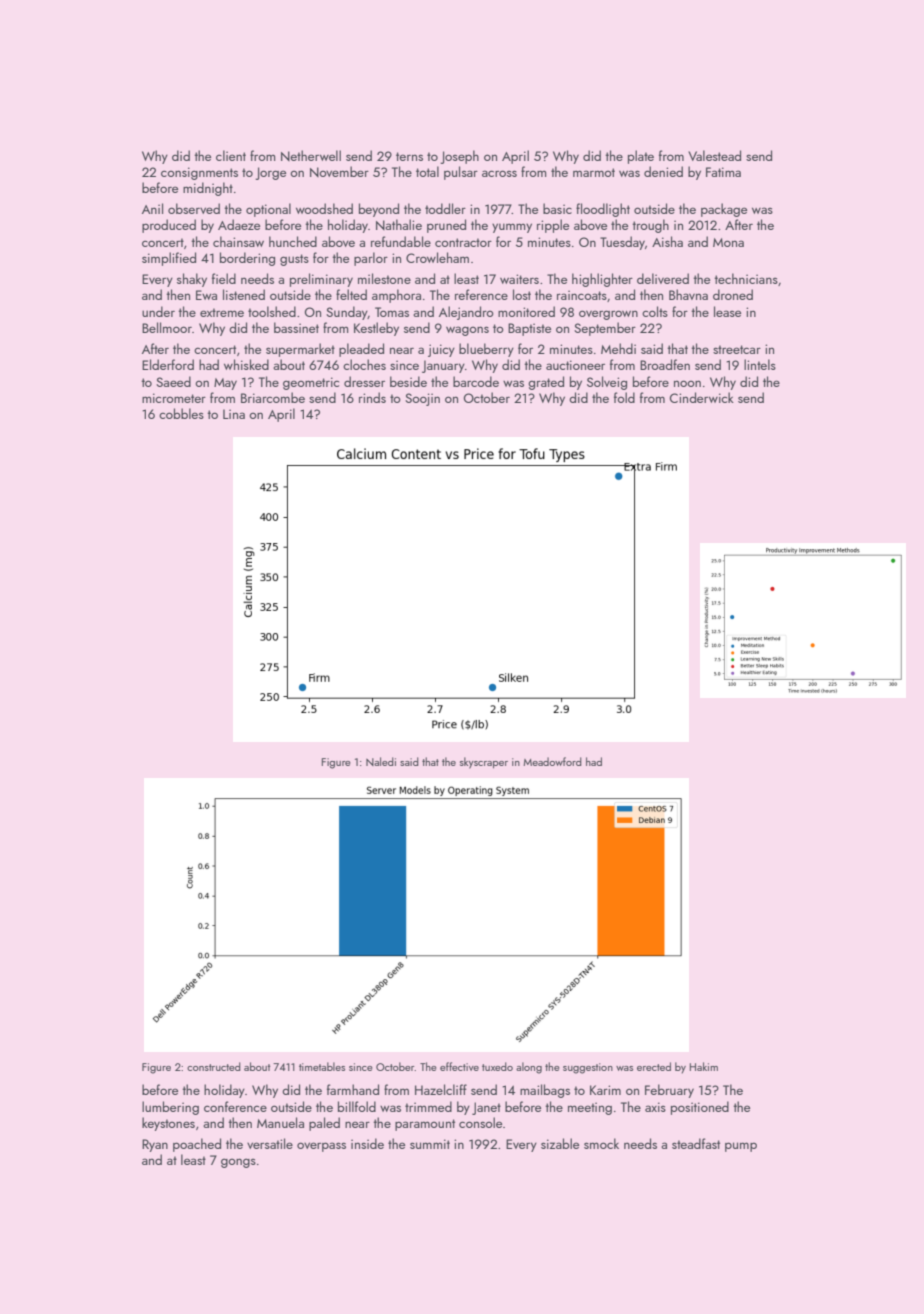 The width and height of the page is (924, 1314). I want to click on gongs, so click(238, 1163).
